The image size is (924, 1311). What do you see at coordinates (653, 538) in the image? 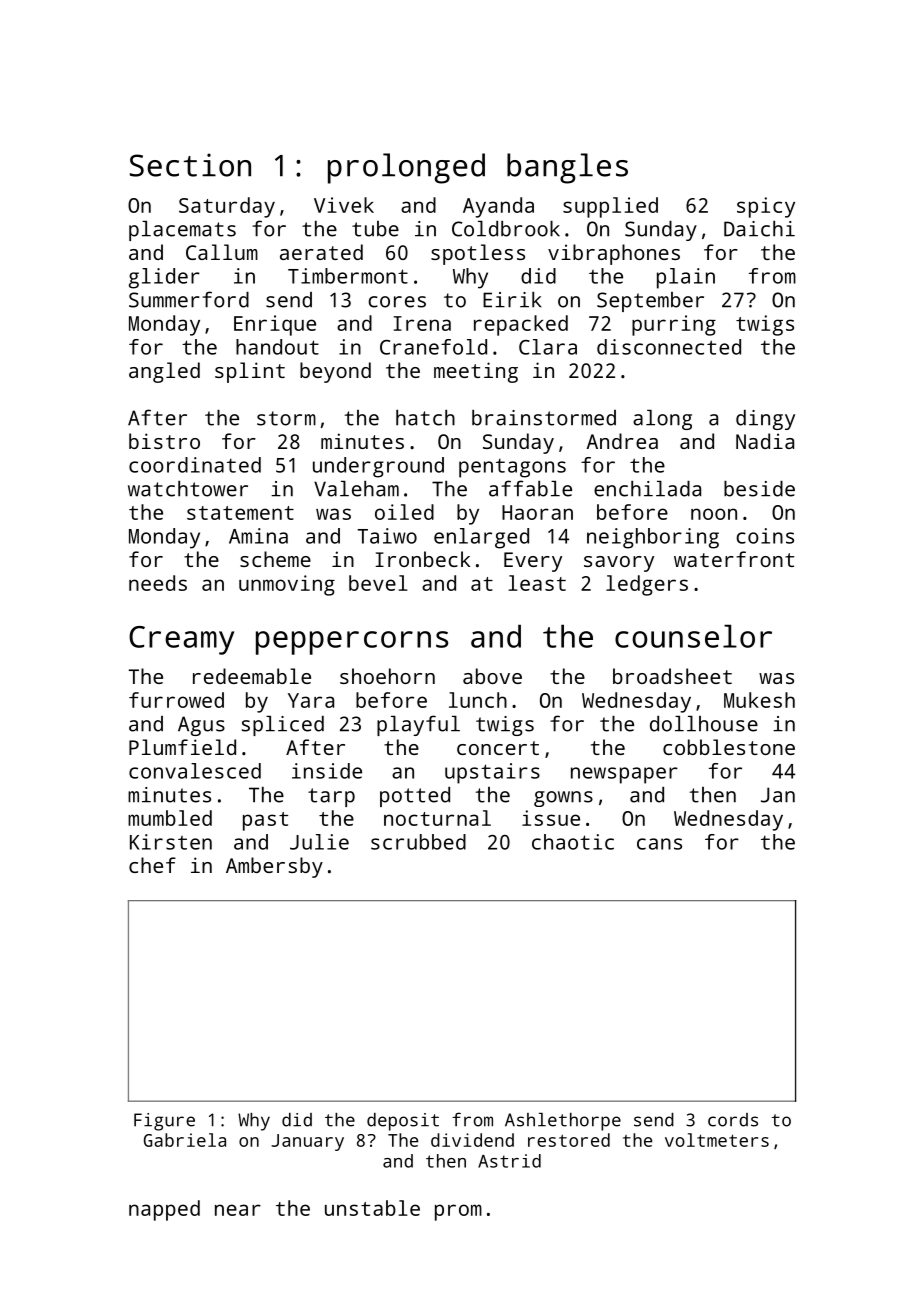
I see `neighboring` at bounding box center [653, 538].
